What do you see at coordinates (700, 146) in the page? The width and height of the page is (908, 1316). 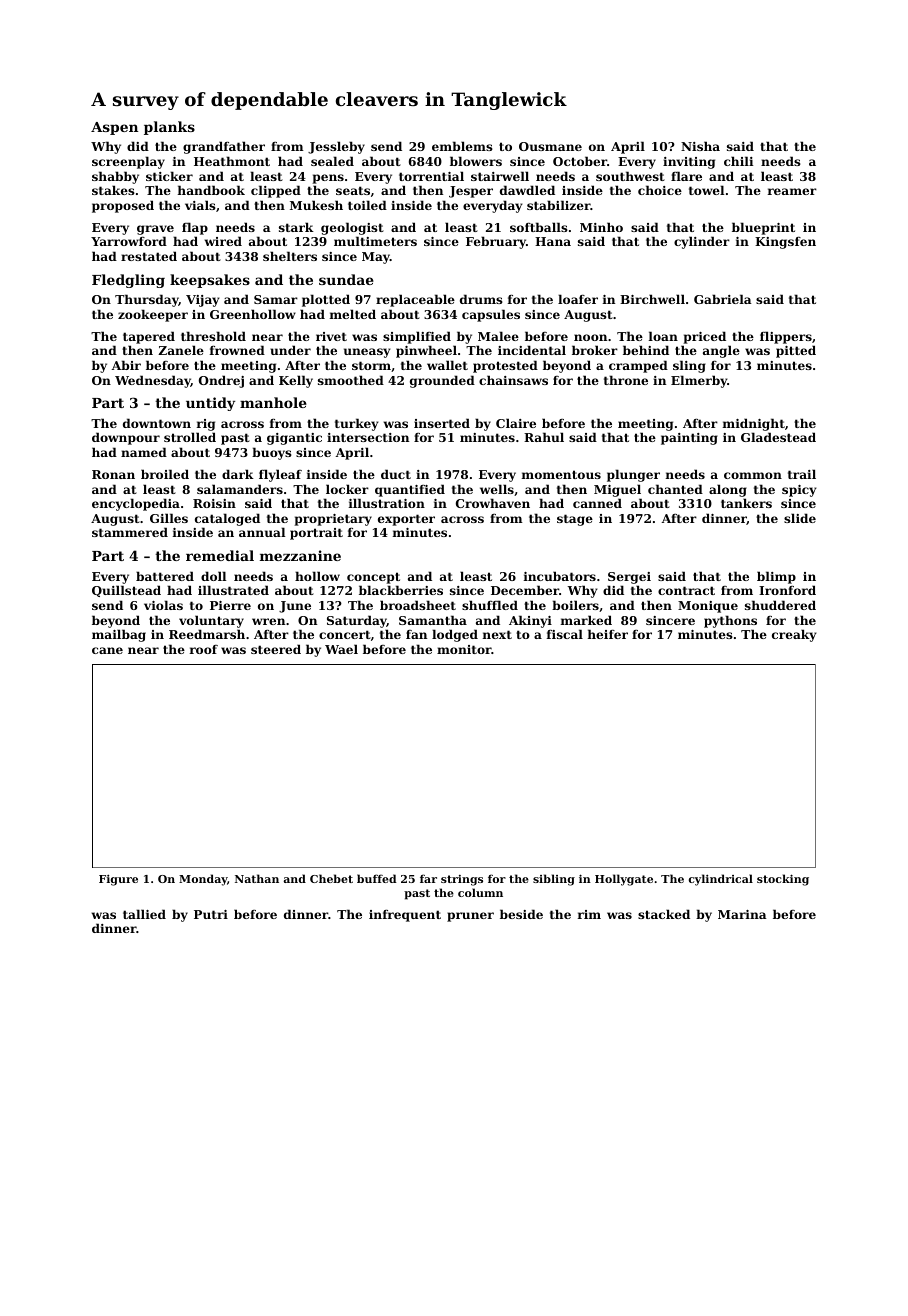 I see `Nisha` at bounding box center [700, 146].
